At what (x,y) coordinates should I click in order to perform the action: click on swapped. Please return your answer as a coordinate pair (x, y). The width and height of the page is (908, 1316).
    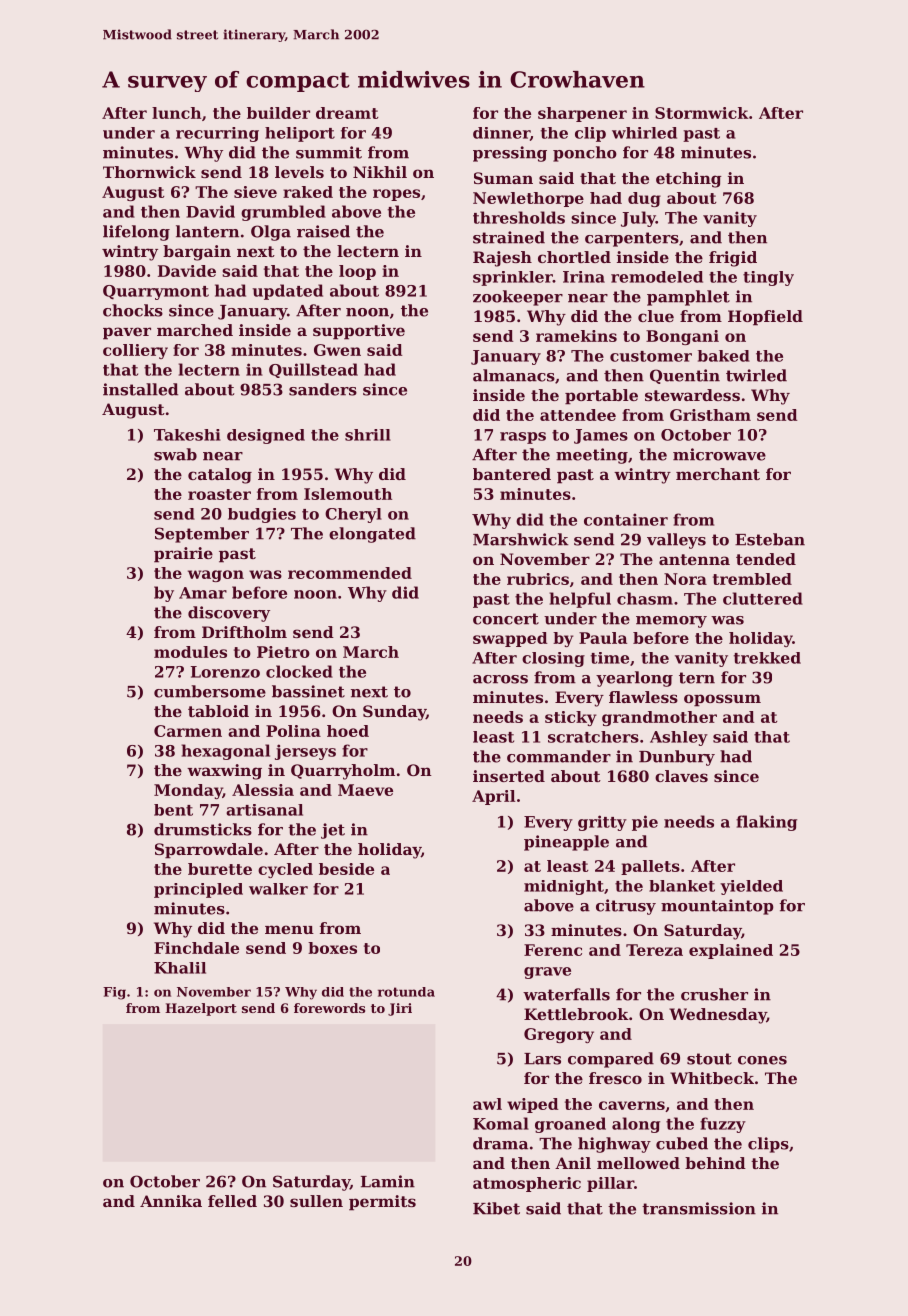
    Looking at the image, I should click on (510, 639).
